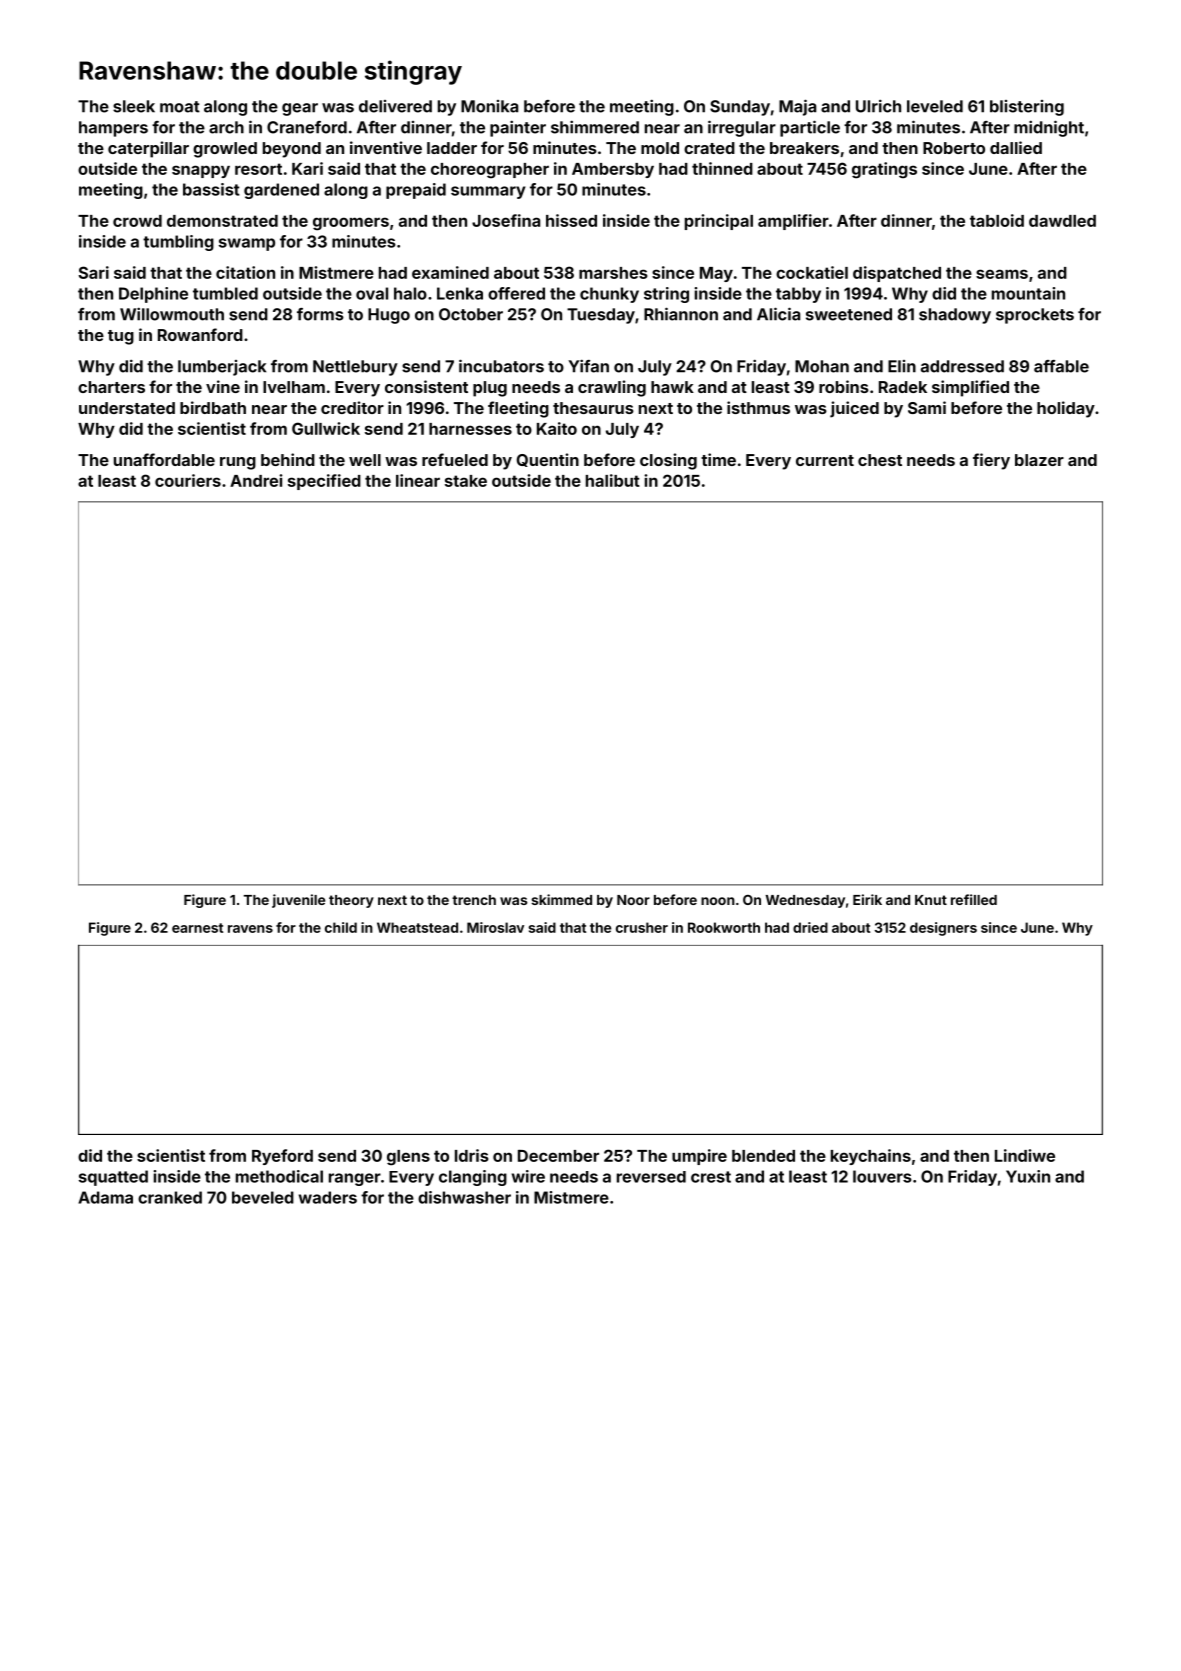 This screenshot has width=1181, height=1671. Describe the element at coordinates (464, 1197) in the screenshot. I see `dishwasher` at that location.
